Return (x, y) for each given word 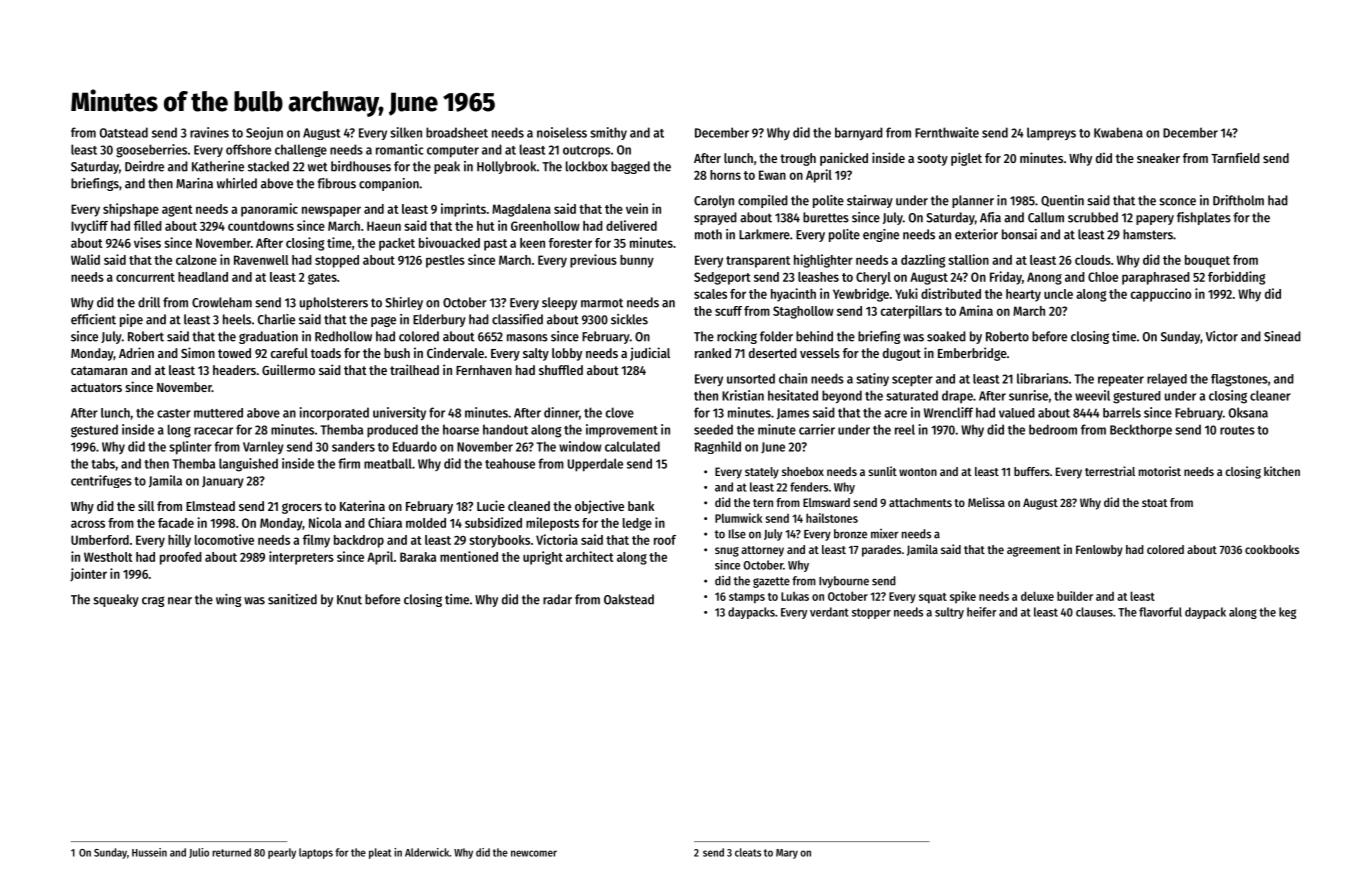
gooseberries (151, 151)
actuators (96, 387)
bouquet (1207, 261)
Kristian (743, 395)
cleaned (529, 506)
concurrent (145, 277)
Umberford (100, 540)
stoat (1154, 503)
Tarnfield (1235, 157)
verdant (829, 612)
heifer (981, 612)
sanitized (292, 599)
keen (532, 243)
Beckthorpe (1141, 430)
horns (725, 175)
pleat (380, 853)
